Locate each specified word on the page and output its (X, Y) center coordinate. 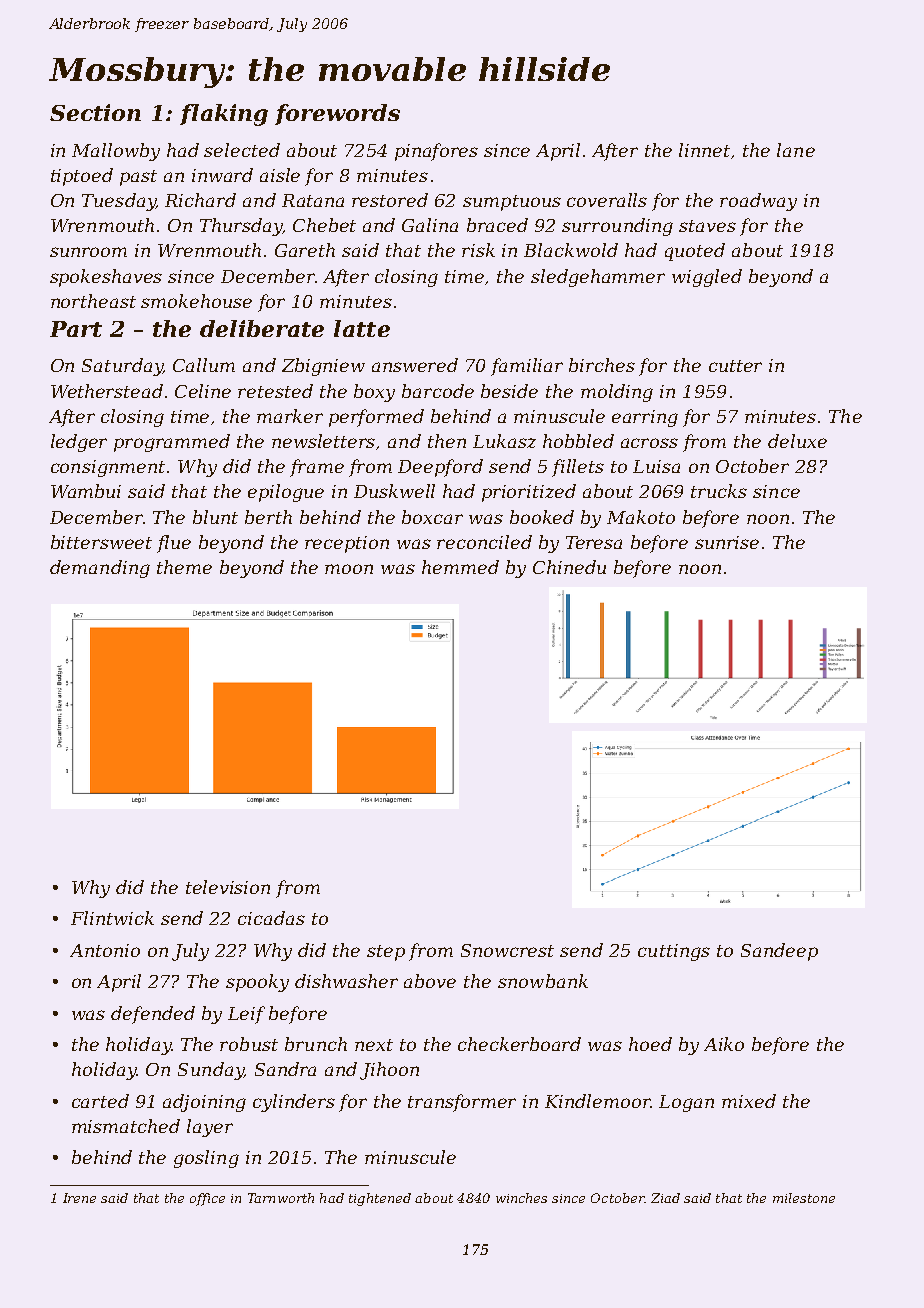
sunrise (727, 542)
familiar (527, 367)
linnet (704, 150)
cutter (735, 366)
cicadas (271, 918)
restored (390, 200)
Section (95, 112)
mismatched (126, 1126)
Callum (204, 365)
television (228, 887)
